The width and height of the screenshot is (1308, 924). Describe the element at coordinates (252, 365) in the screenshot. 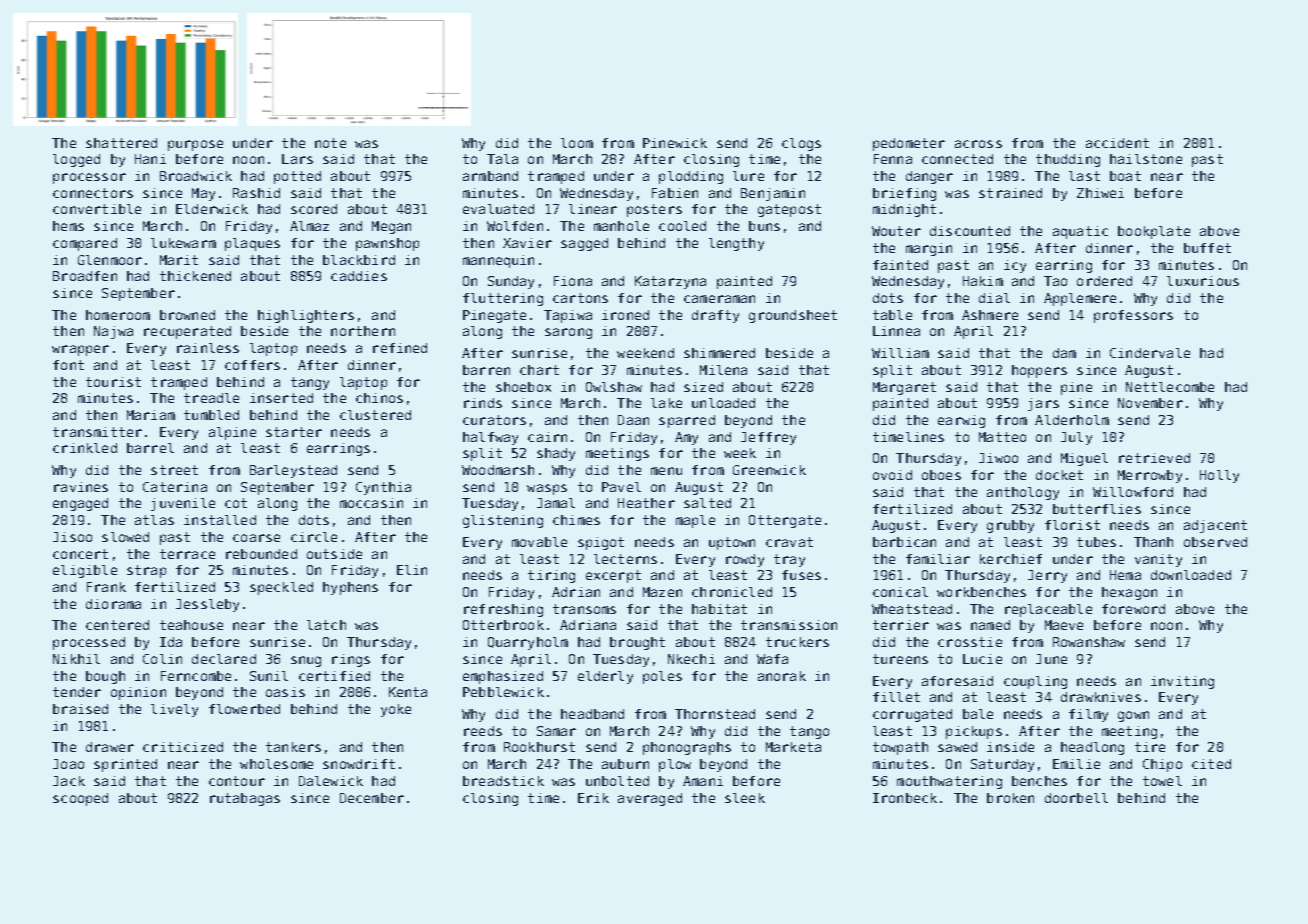

I see `coffers` at that location.
